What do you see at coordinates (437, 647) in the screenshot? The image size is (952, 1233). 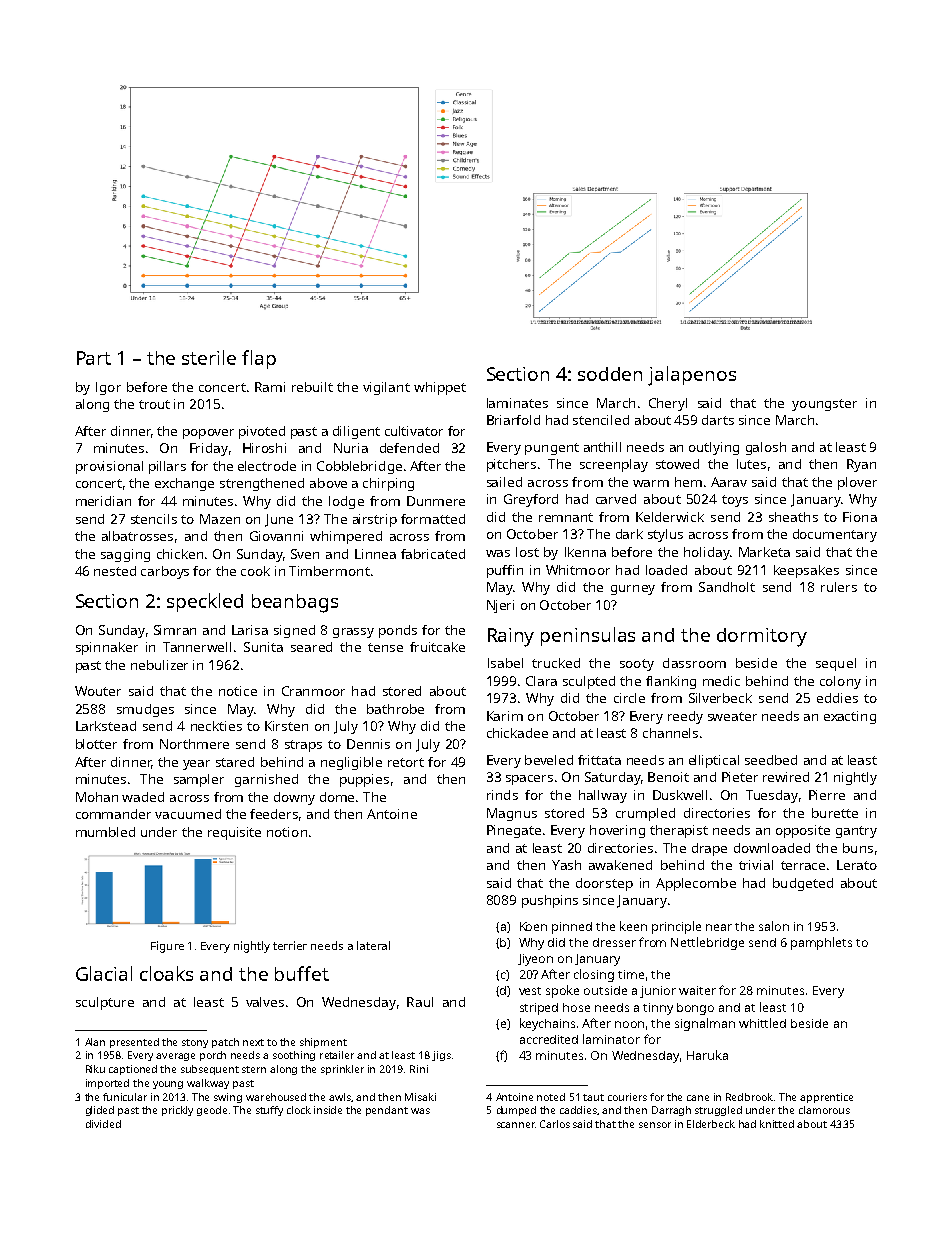 I see `fruitcake` at bounding box center [437, 647].
